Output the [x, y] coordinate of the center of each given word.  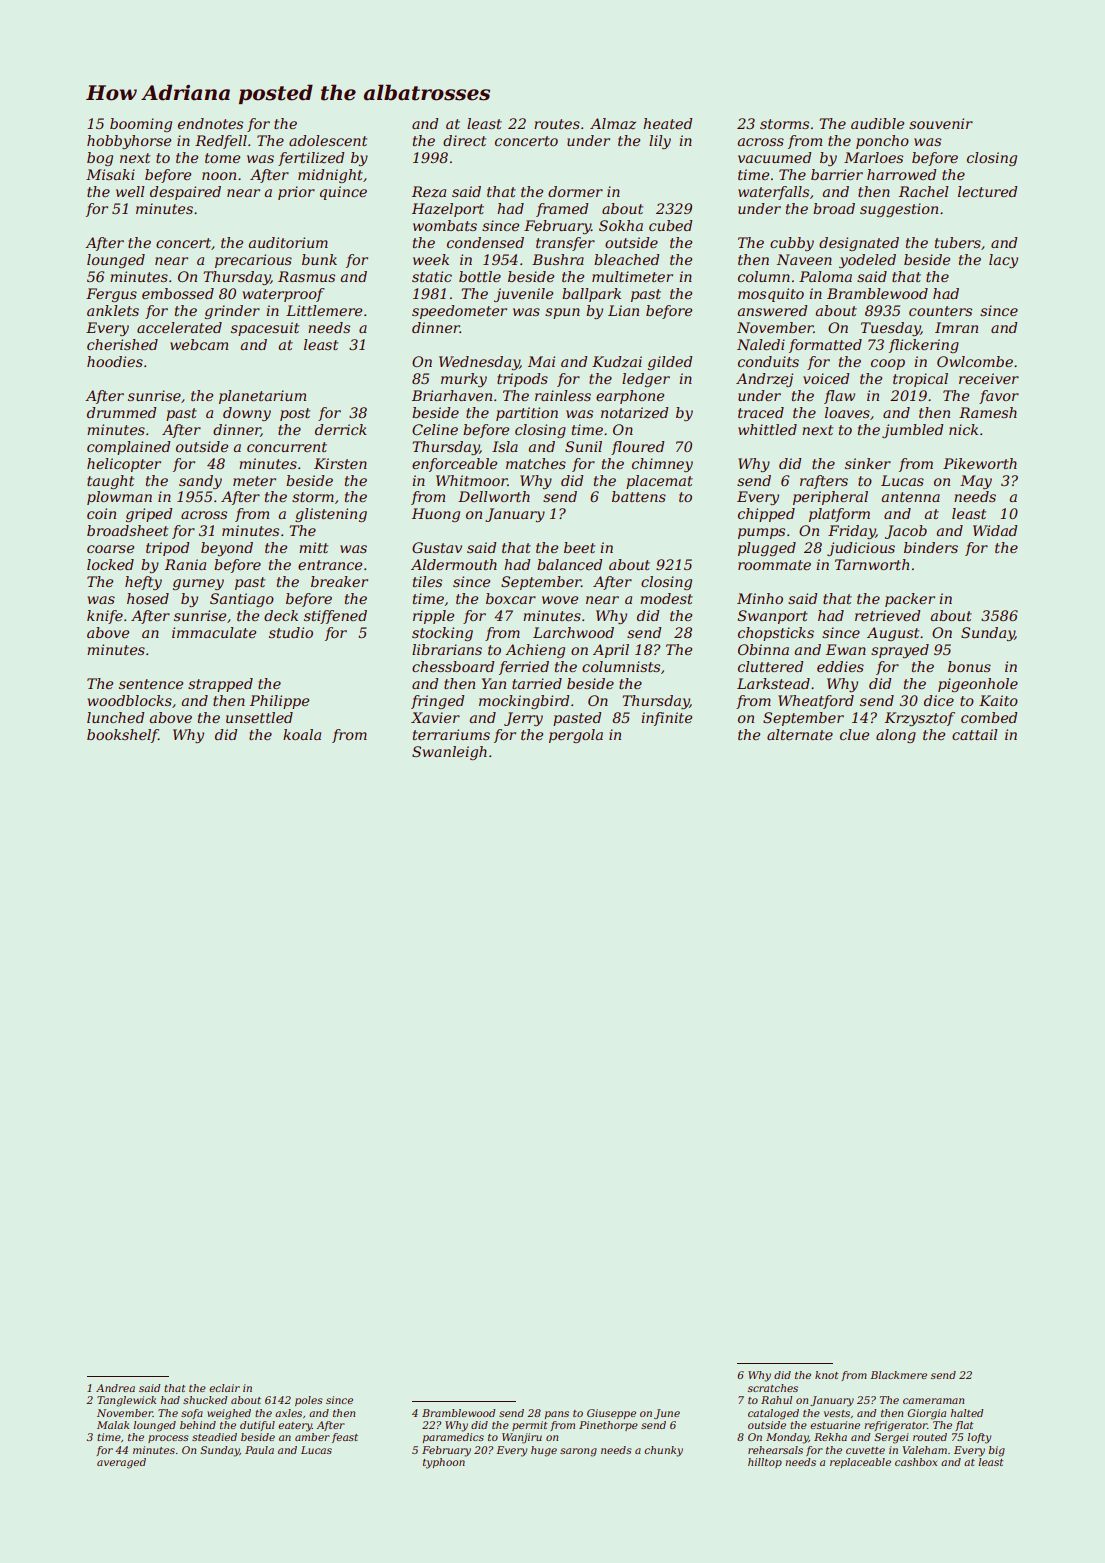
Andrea [115, 1388]
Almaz [613, 124]
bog [100, 159]
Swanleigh [449, 753]
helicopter [124, 465]
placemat [659, 482]
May [976, 482]
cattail [975, 734]
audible [877, 123]
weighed [229, 1414]
